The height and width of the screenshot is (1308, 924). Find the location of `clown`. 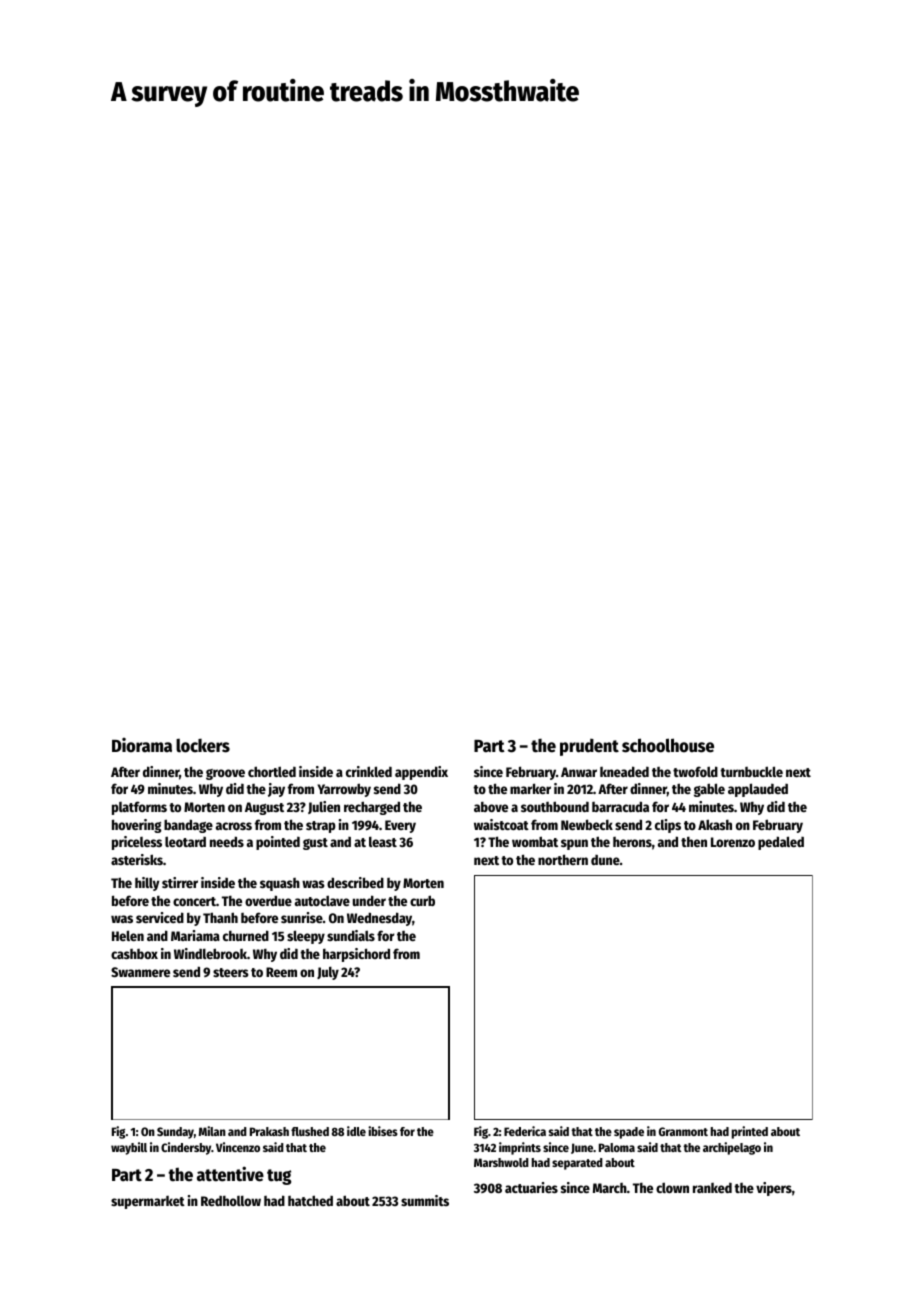

clown is located at coordinates (672, 1187).
